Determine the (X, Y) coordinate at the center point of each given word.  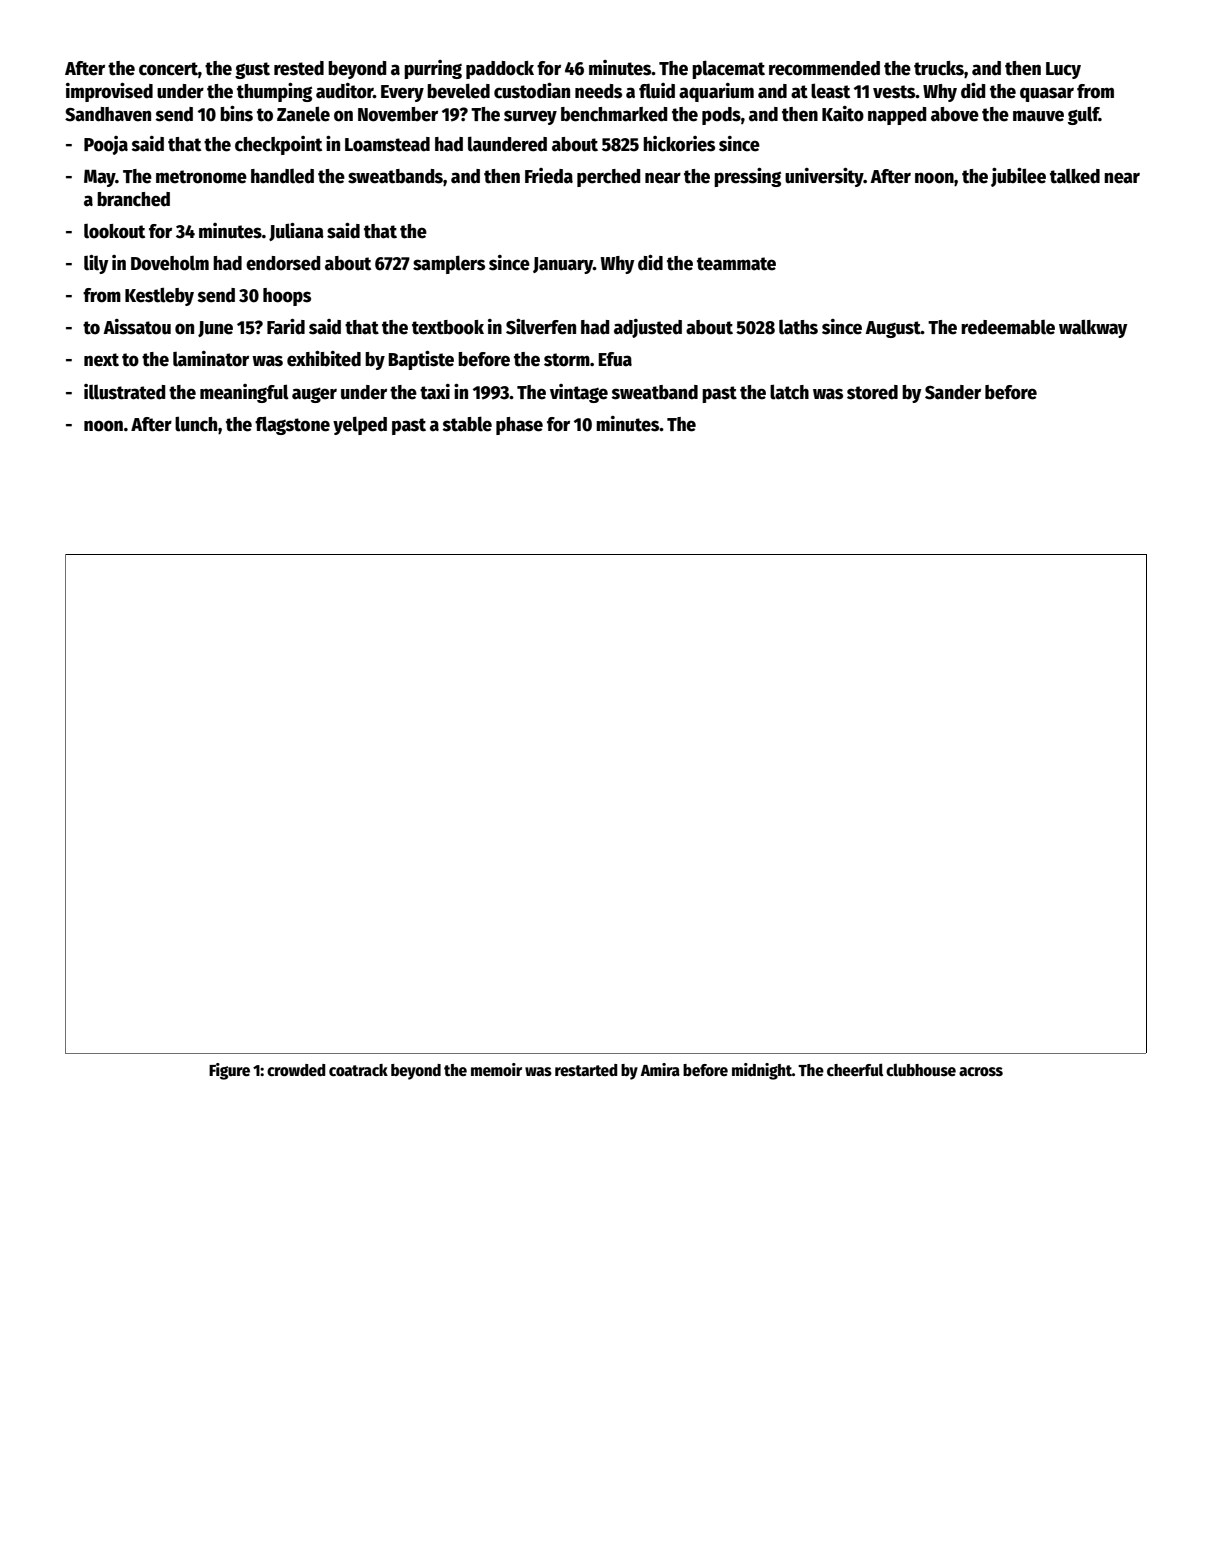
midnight (762, 1071)
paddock (500, 70)
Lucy (1063, 70)
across (981, 1072)
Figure (229, 1071)
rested (299, 68)
